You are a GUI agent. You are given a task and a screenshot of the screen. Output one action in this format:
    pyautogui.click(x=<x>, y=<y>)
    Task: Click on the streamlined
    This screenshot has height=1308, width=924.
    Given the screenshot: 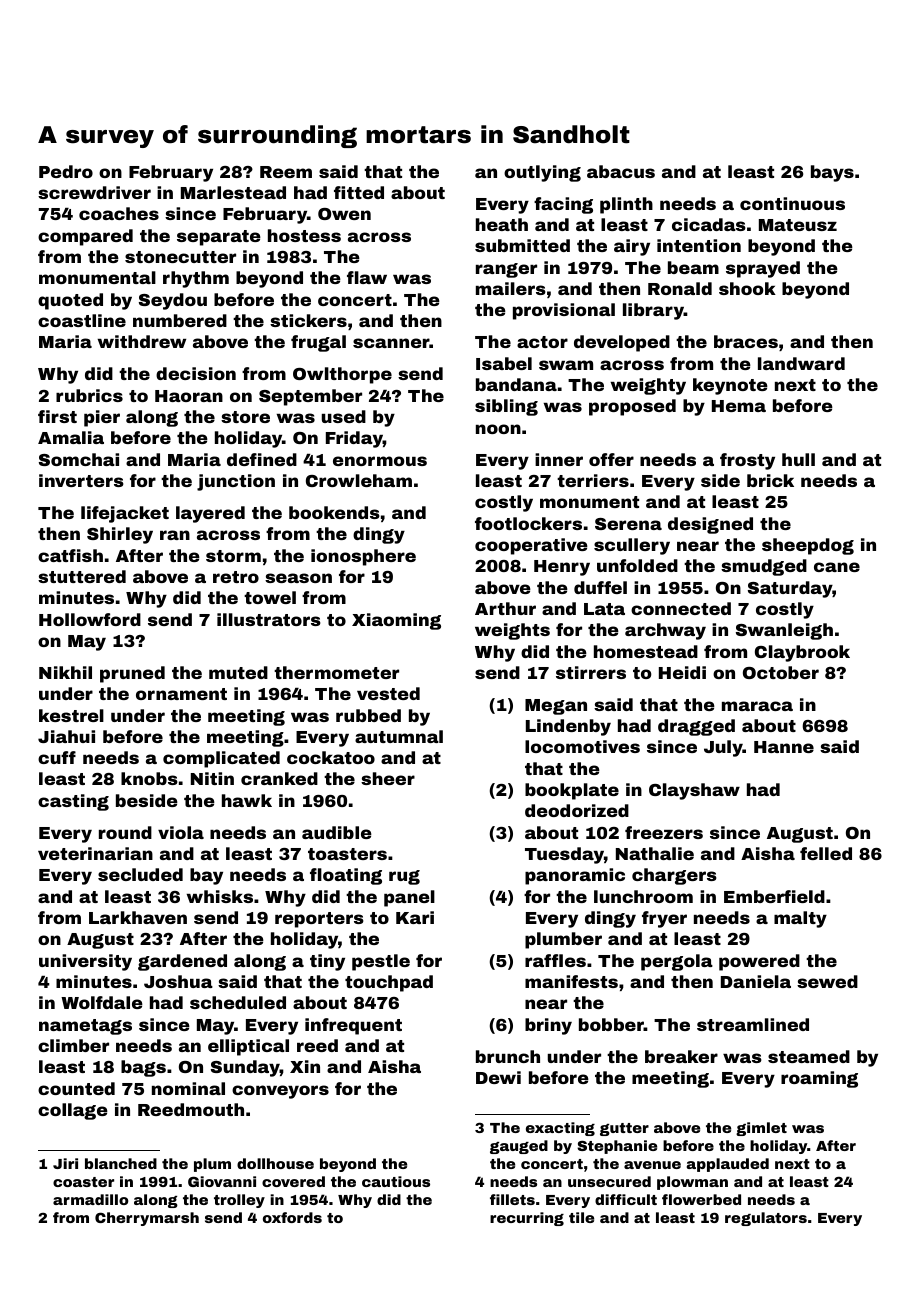 What is the action you would take?
    pyautogui.click(x=753, y=1024)
